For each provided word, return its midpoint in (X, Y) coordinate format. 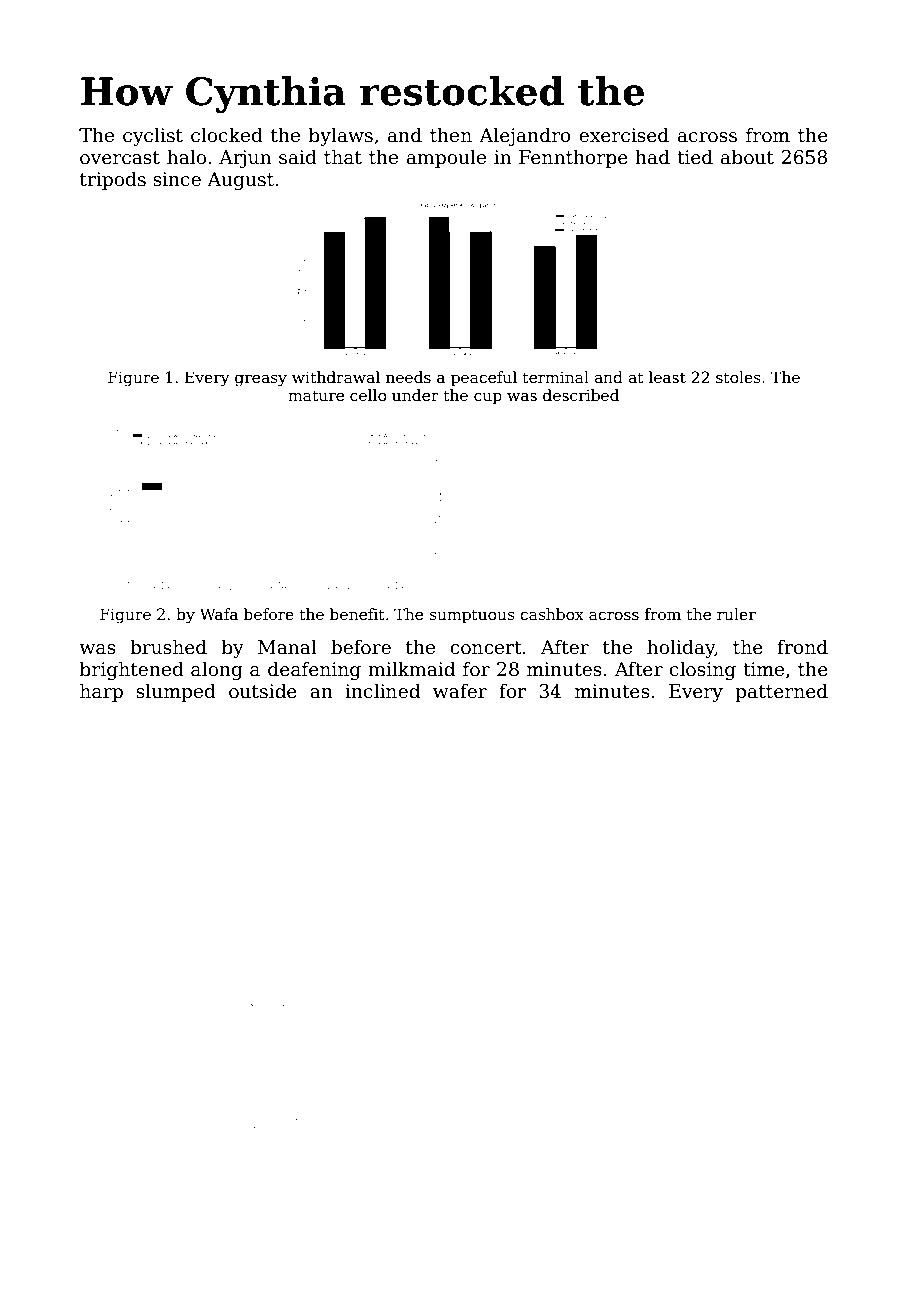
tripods (113, 180)
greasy (261, 381)
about (747, 157)
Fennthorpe (573, 158)
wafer (460, 691)
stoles (738, 377)
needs (408, 377)
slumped (176, 692)
